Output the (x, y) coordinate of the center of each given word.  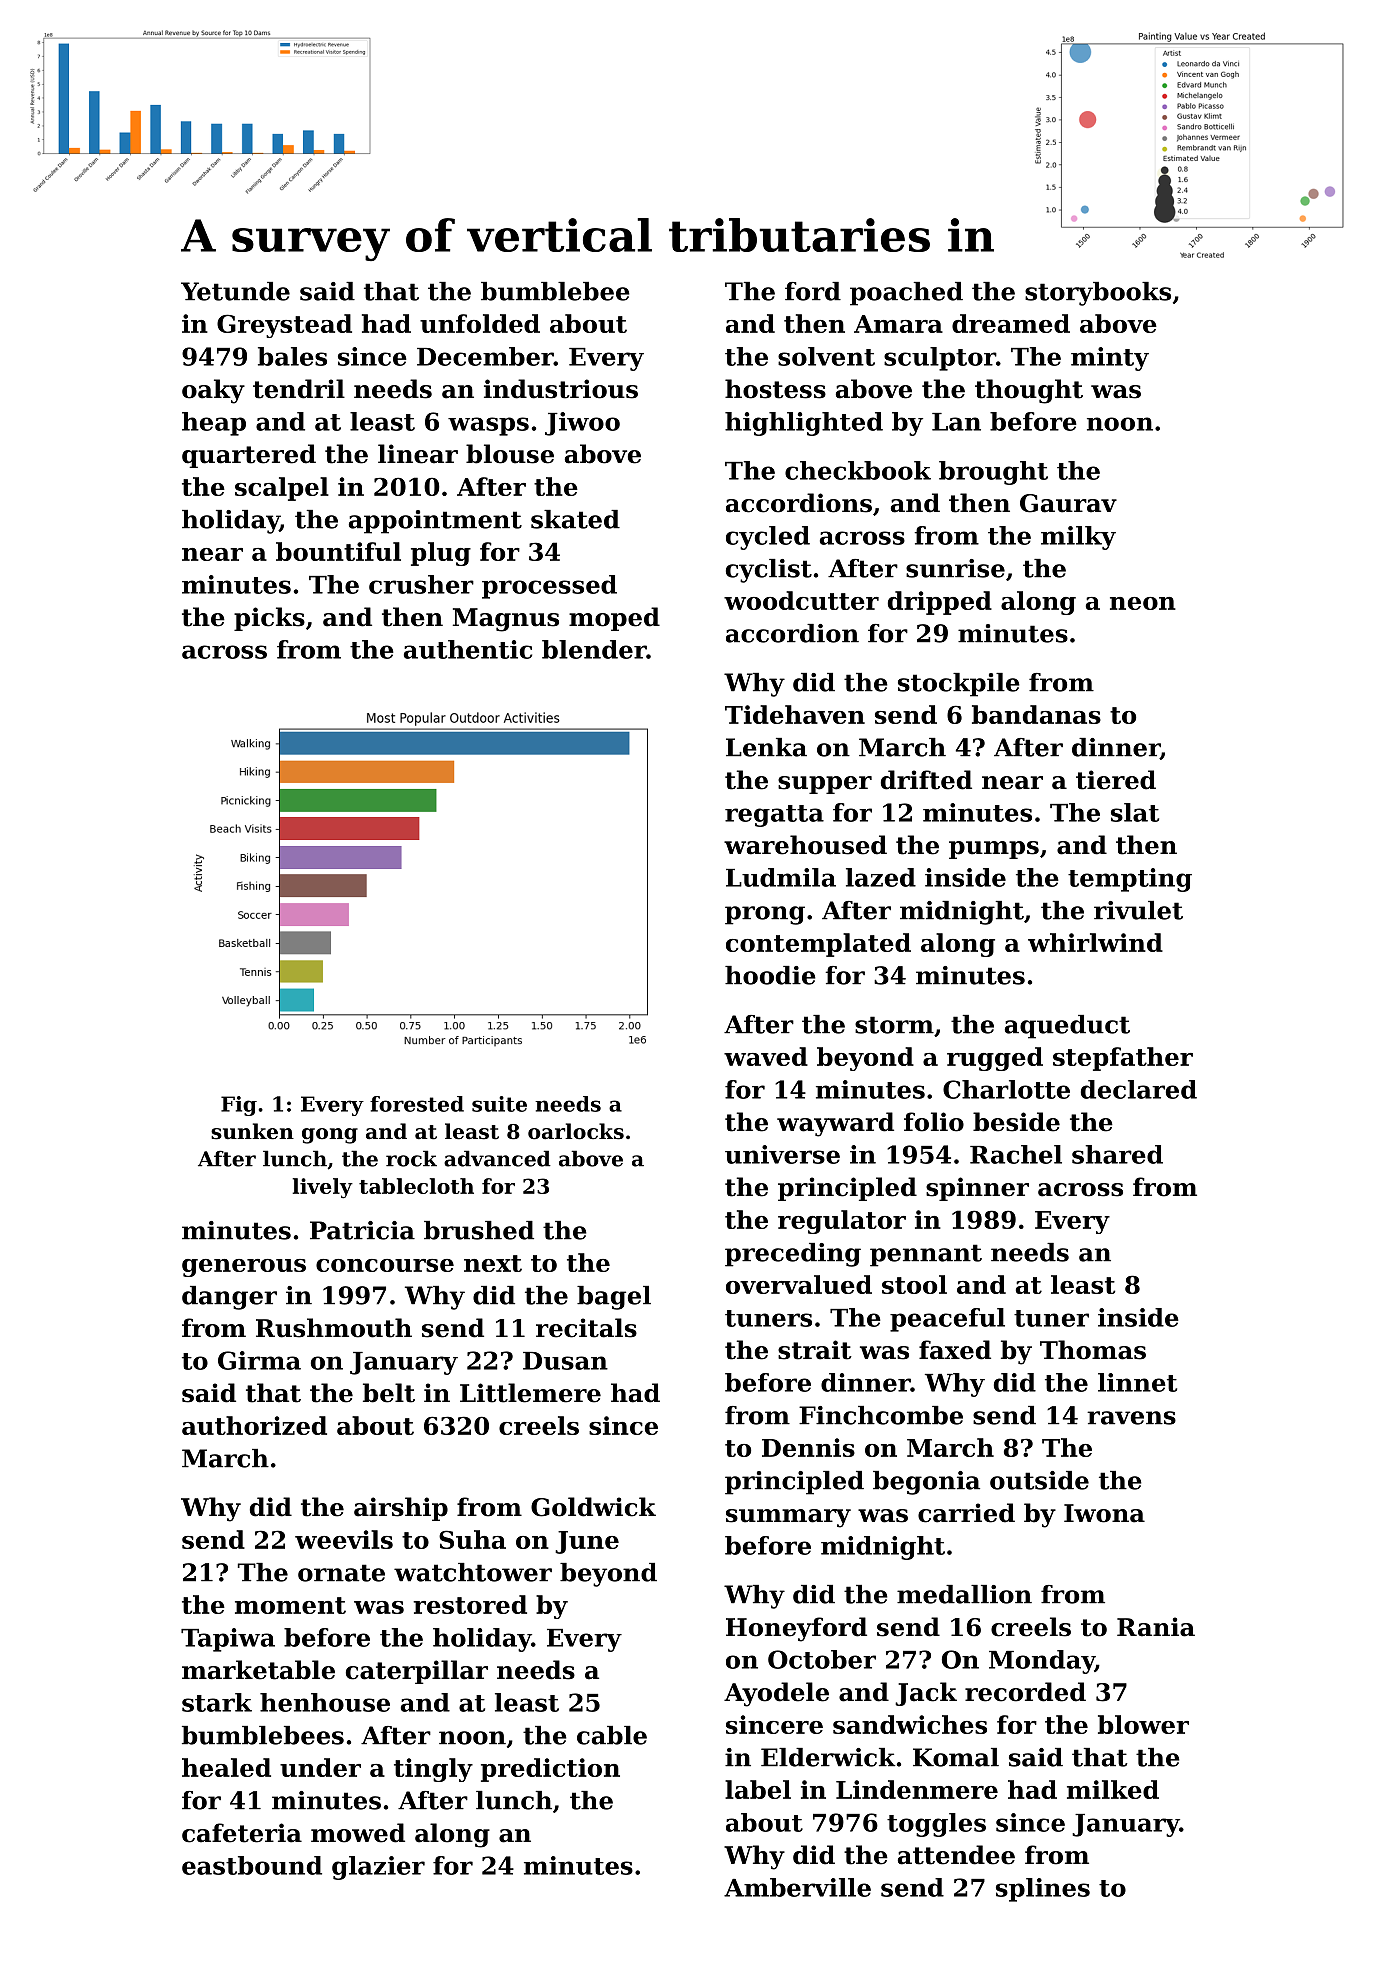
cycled (768, 538)
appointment (435, 522)
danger (229, 1298)
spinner (977, 1189)
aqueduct (1067, 1027)
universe (782, 1154)
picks (269, 619)
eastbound (252, 1865)
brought (993, 473)
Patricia (362, 1230)
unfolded (480, 323)
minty (1110, 359)
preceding (793, 1255)
